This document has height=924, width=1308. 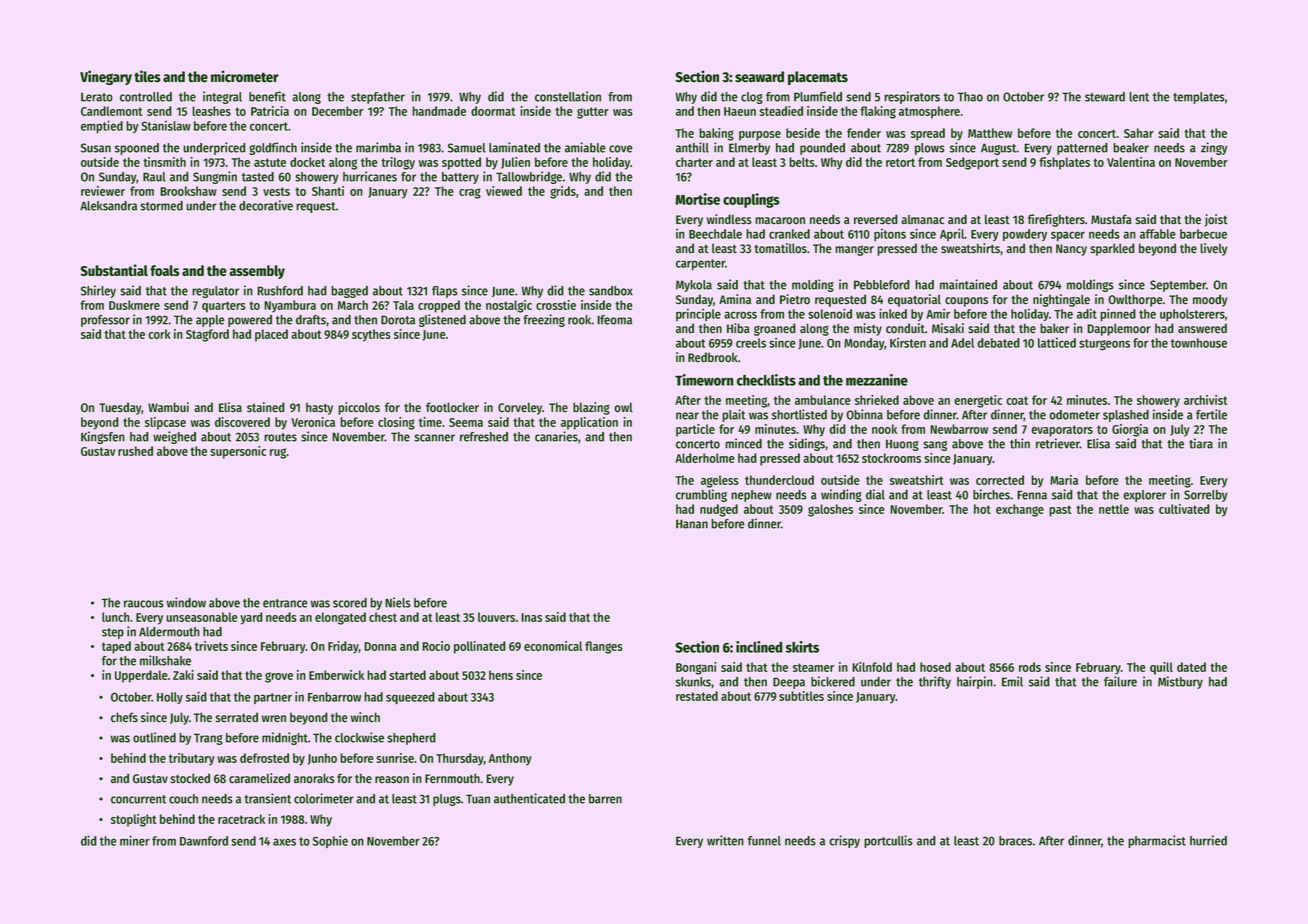 What do you see at coordinates (614, 320) in the document?
I see `Ifeoma` at bounding box center [614, 320].
